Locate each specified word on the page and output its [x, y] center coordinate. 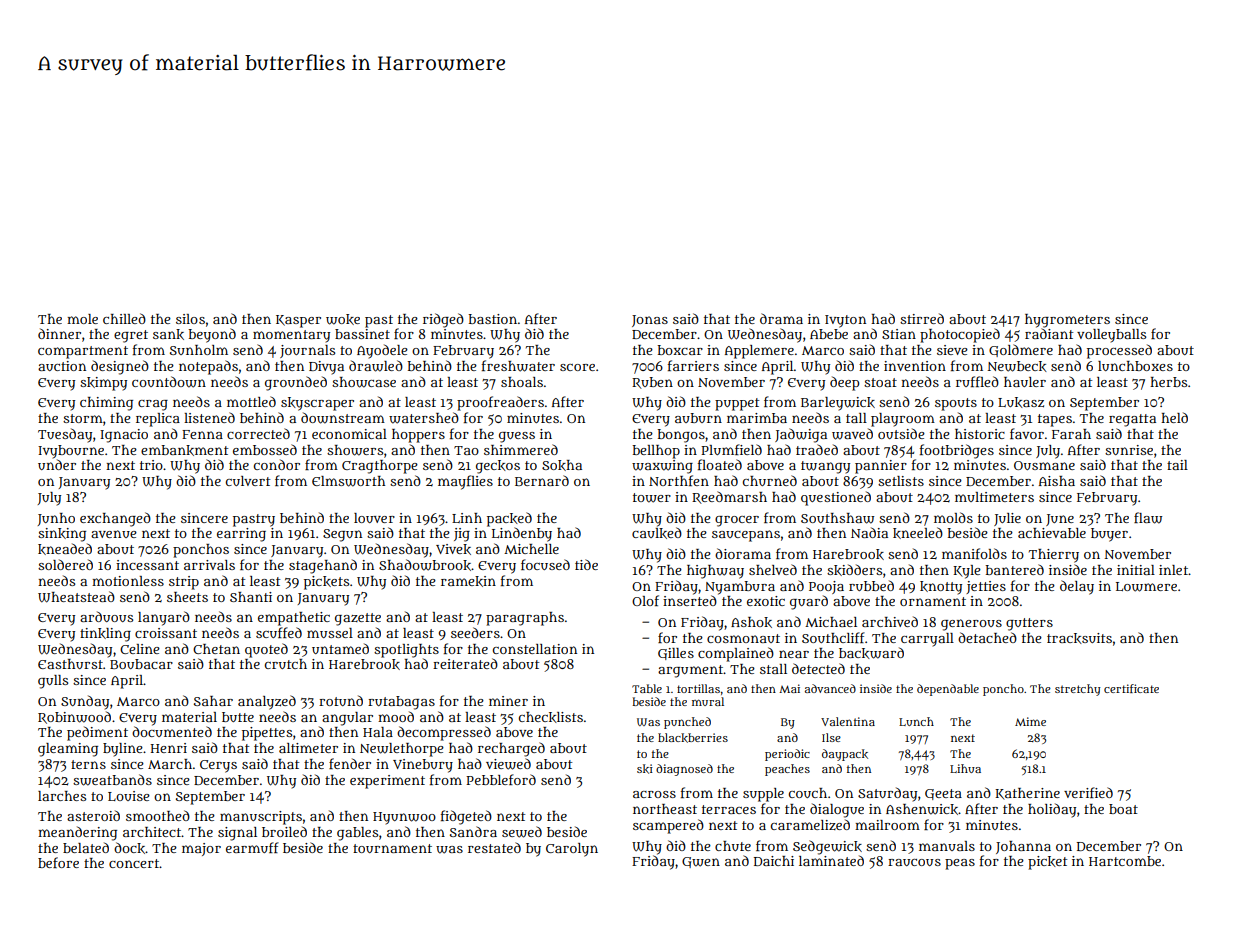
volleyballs [1111, 336]
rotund [341, 700]
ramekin [468, 581]
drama [781, 318]
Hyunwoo [404, 818]
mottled [251, 401]
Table [647, 688]
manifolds [974, 553]
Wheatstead [76, 597]
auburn [698, 418]
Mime [1030, 721]
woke [343, 319]
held [1174, 417]
